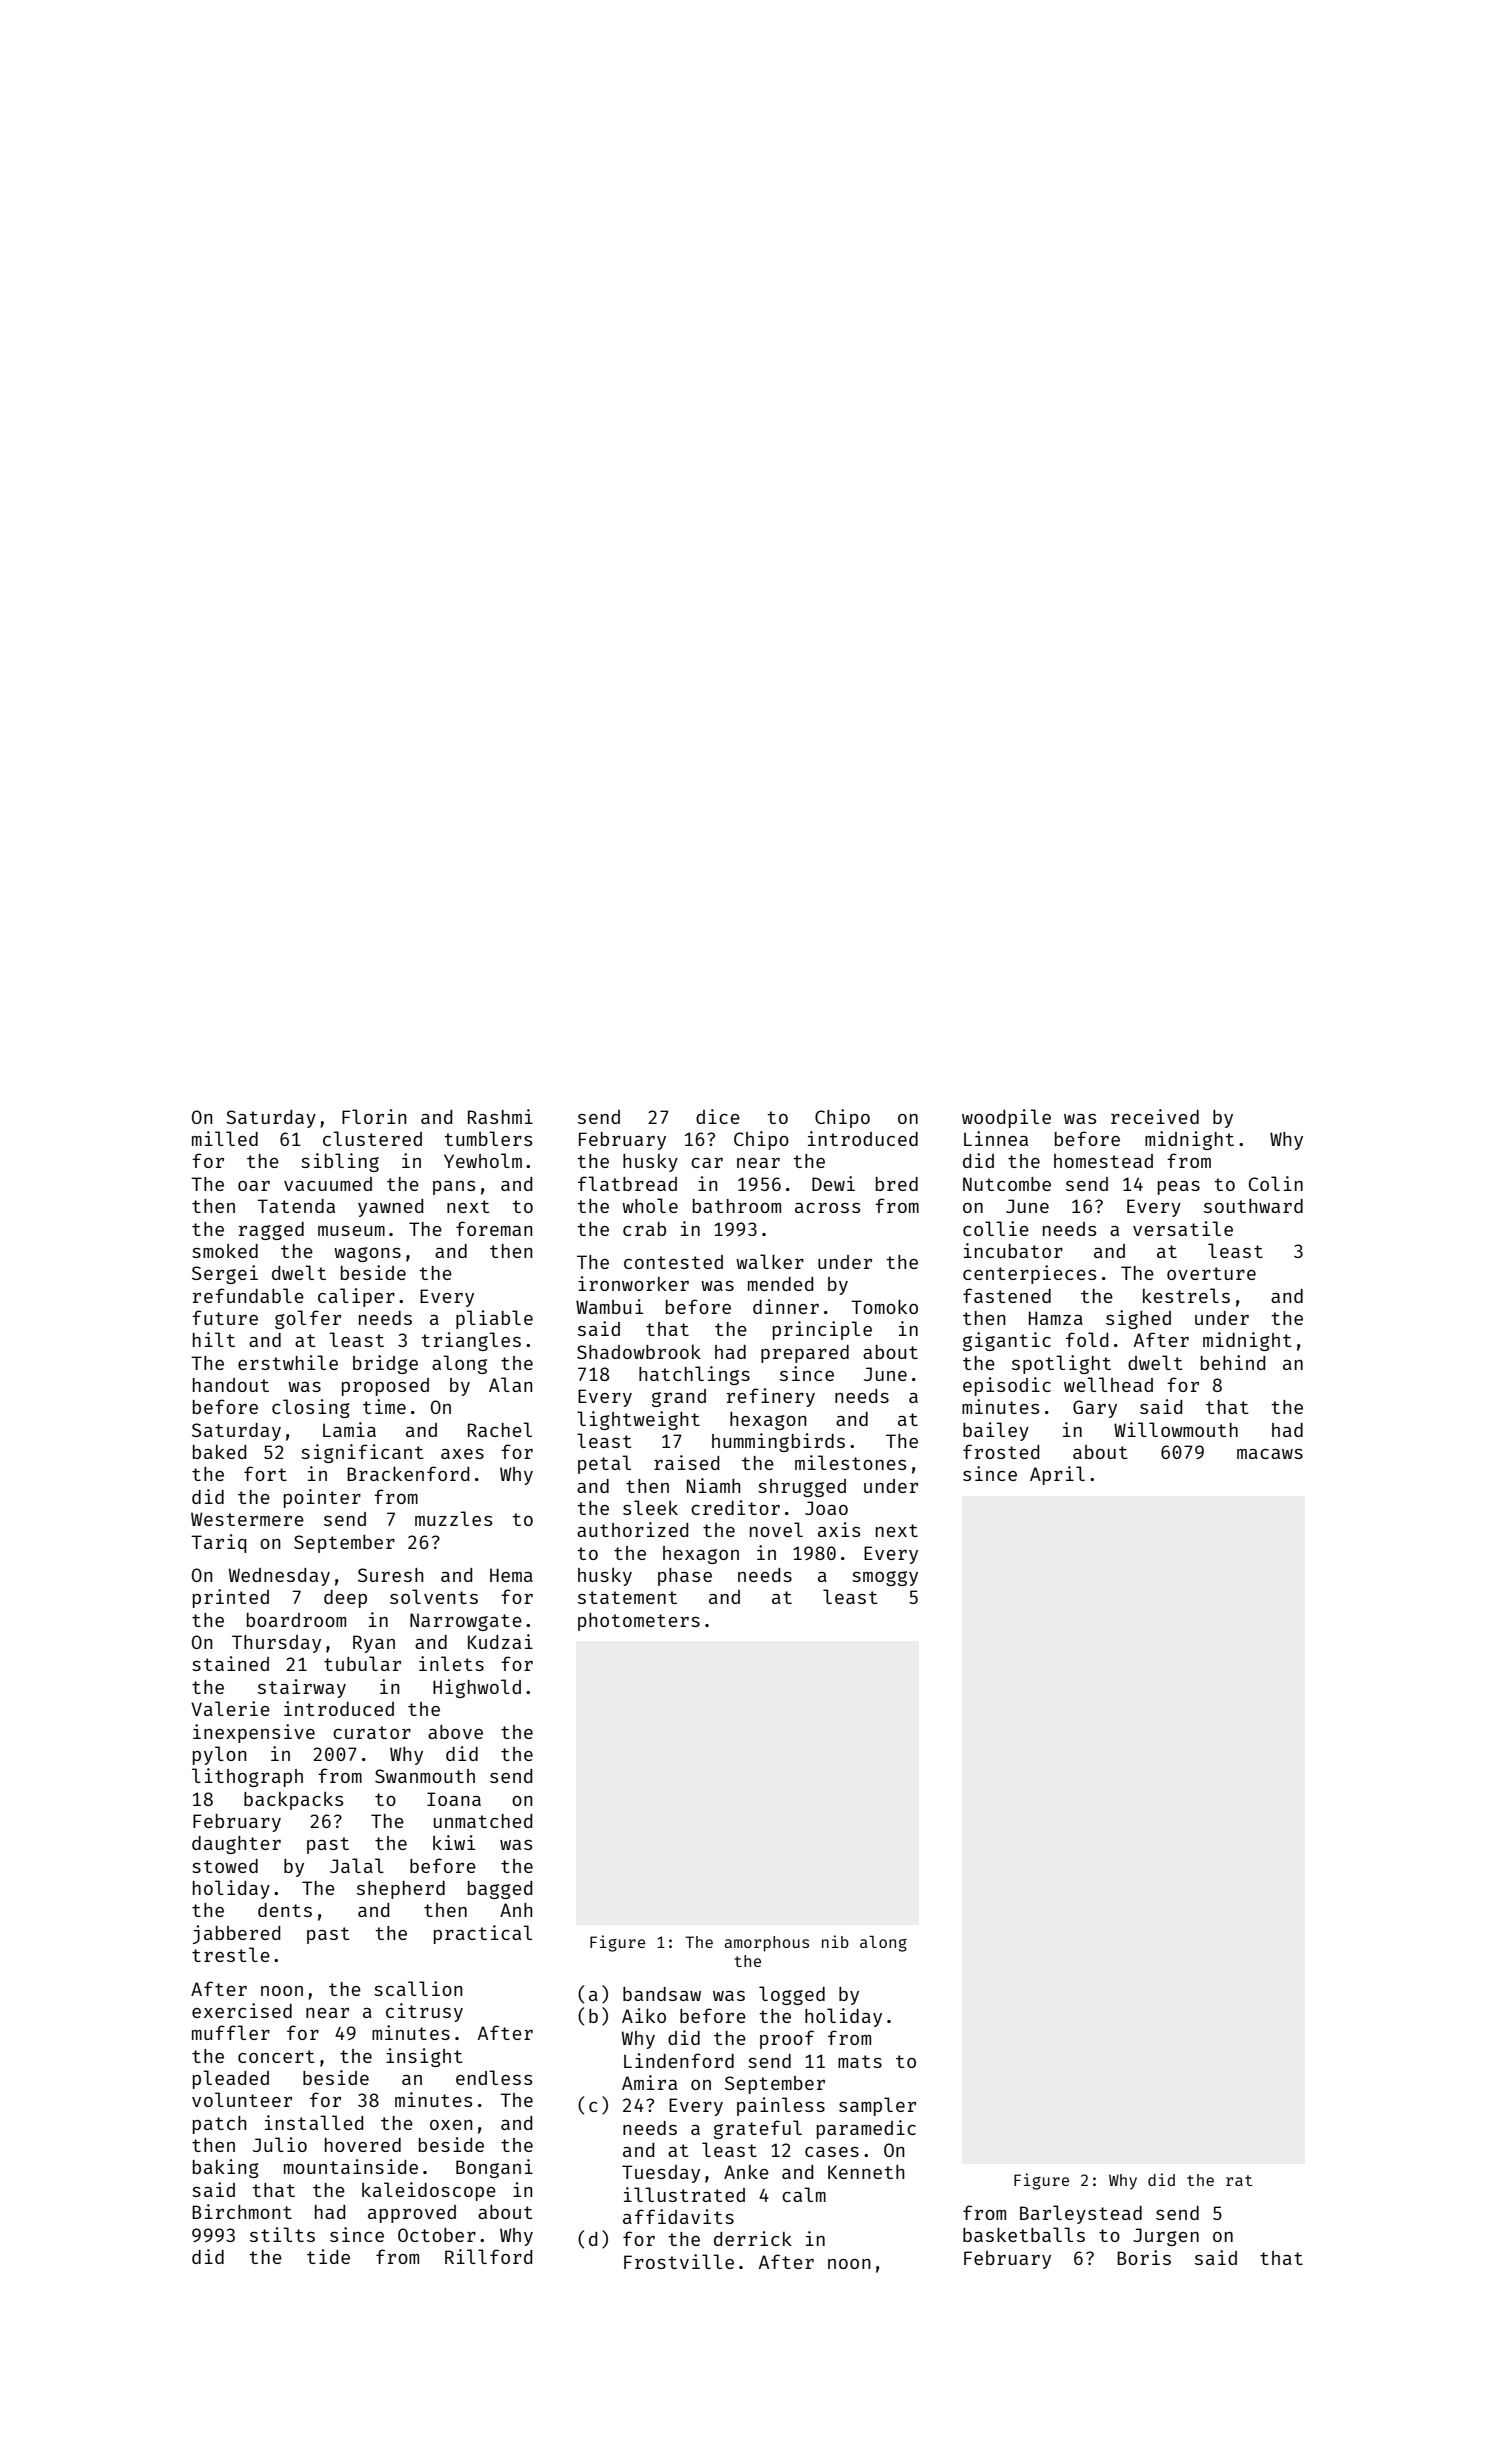 The height and width of the screenshot is (2464, 1496). Describe the element at coordinates (374, 1116) in the screenshot. I see `Florin` at that location.
